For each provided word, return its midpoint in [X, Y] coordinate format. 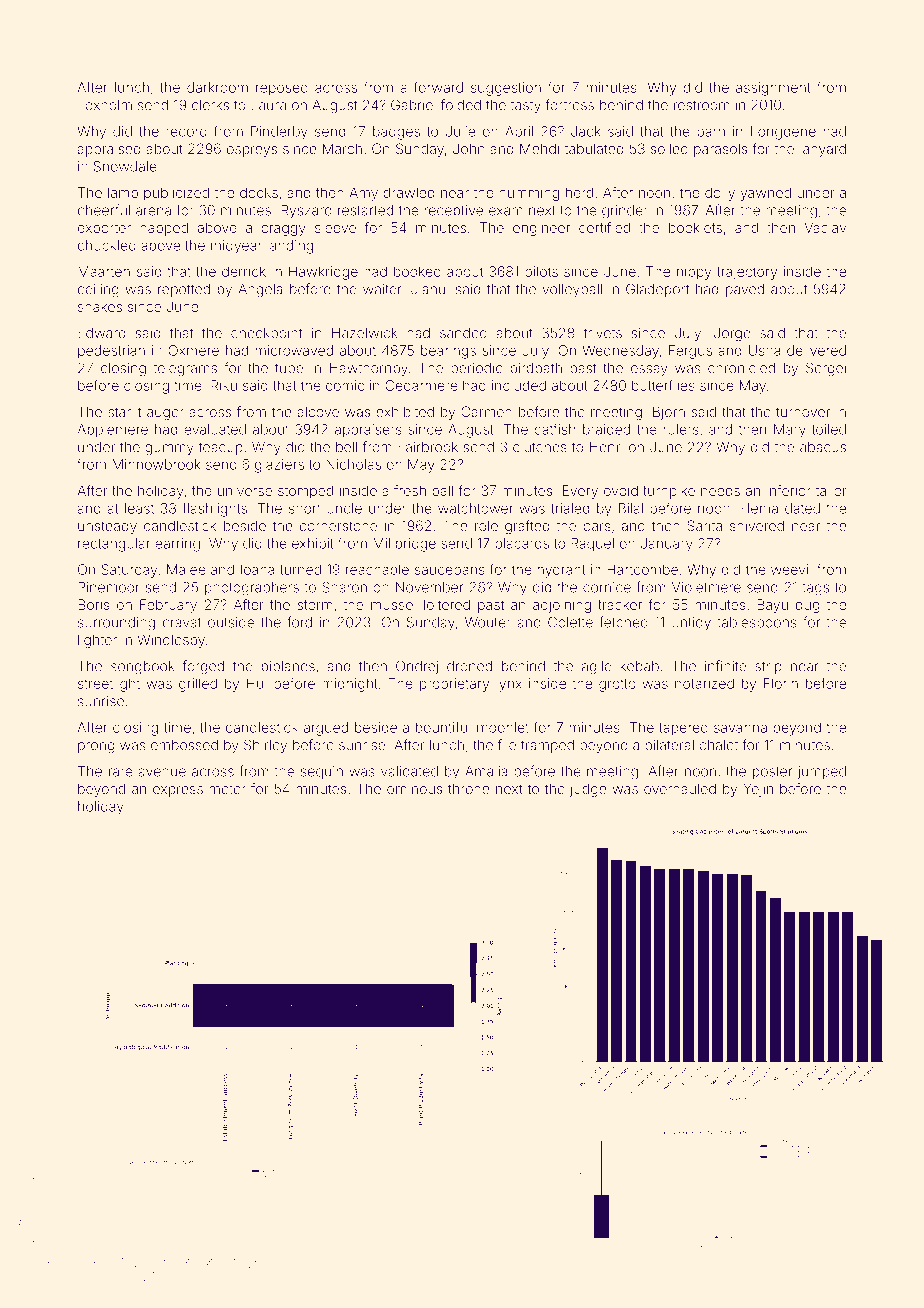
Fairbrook [428, 447]
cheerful [104, 210]
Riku [224, 385]
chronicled [741, 368]
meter [228, 789]
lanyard [823, 150]
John [469, 148]
